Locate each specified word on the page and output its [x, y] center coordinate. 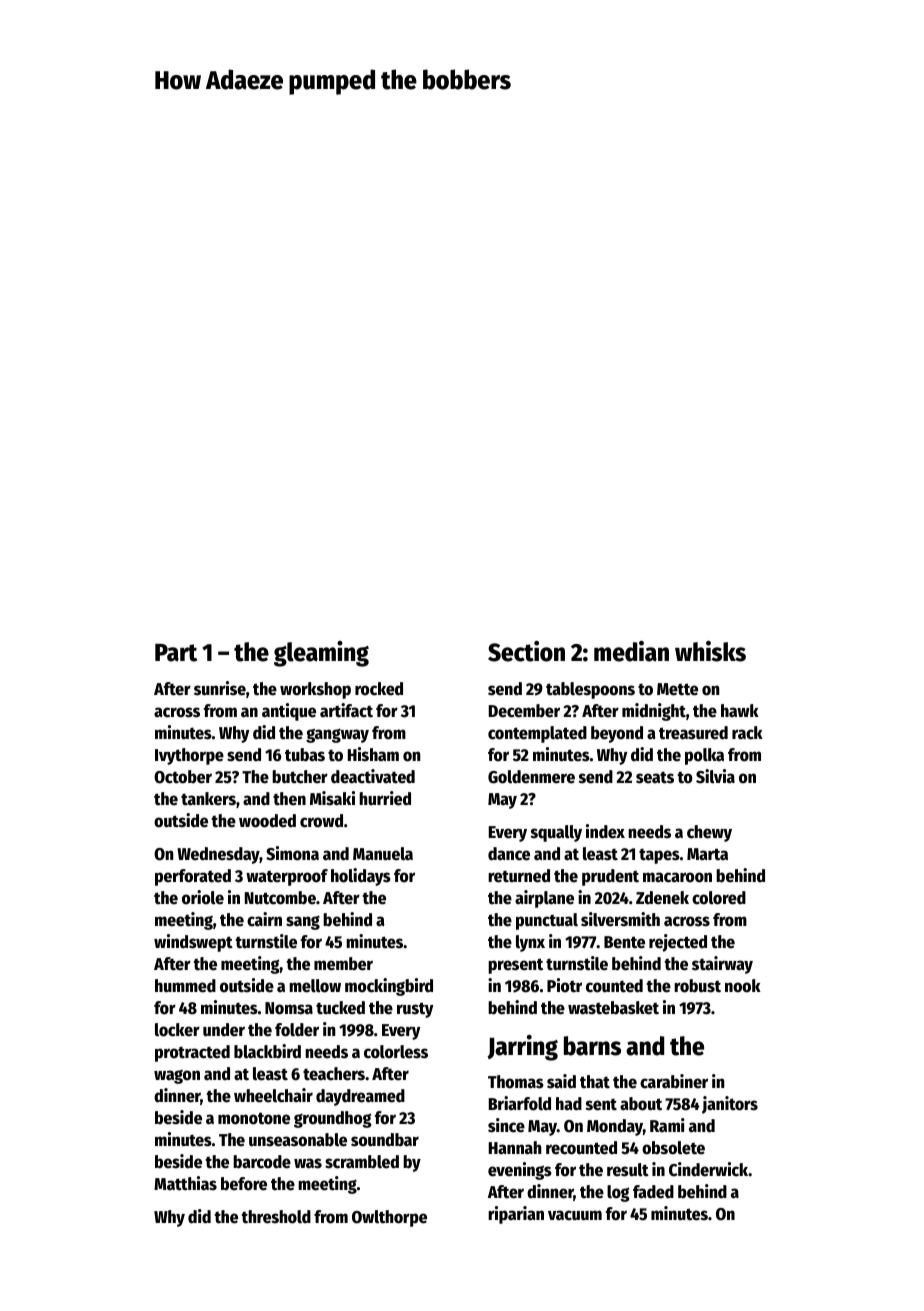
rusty [415, 1010]
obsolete [673, 1148]
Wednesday [218, 855]
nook [743, 986]
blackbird [267, 1051]
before [244, 1184]
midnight [654, 712]
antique [289, 712]
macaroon [677, 877]
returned [519, 876]
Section [526, 651]
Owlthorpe [389, 1218]
